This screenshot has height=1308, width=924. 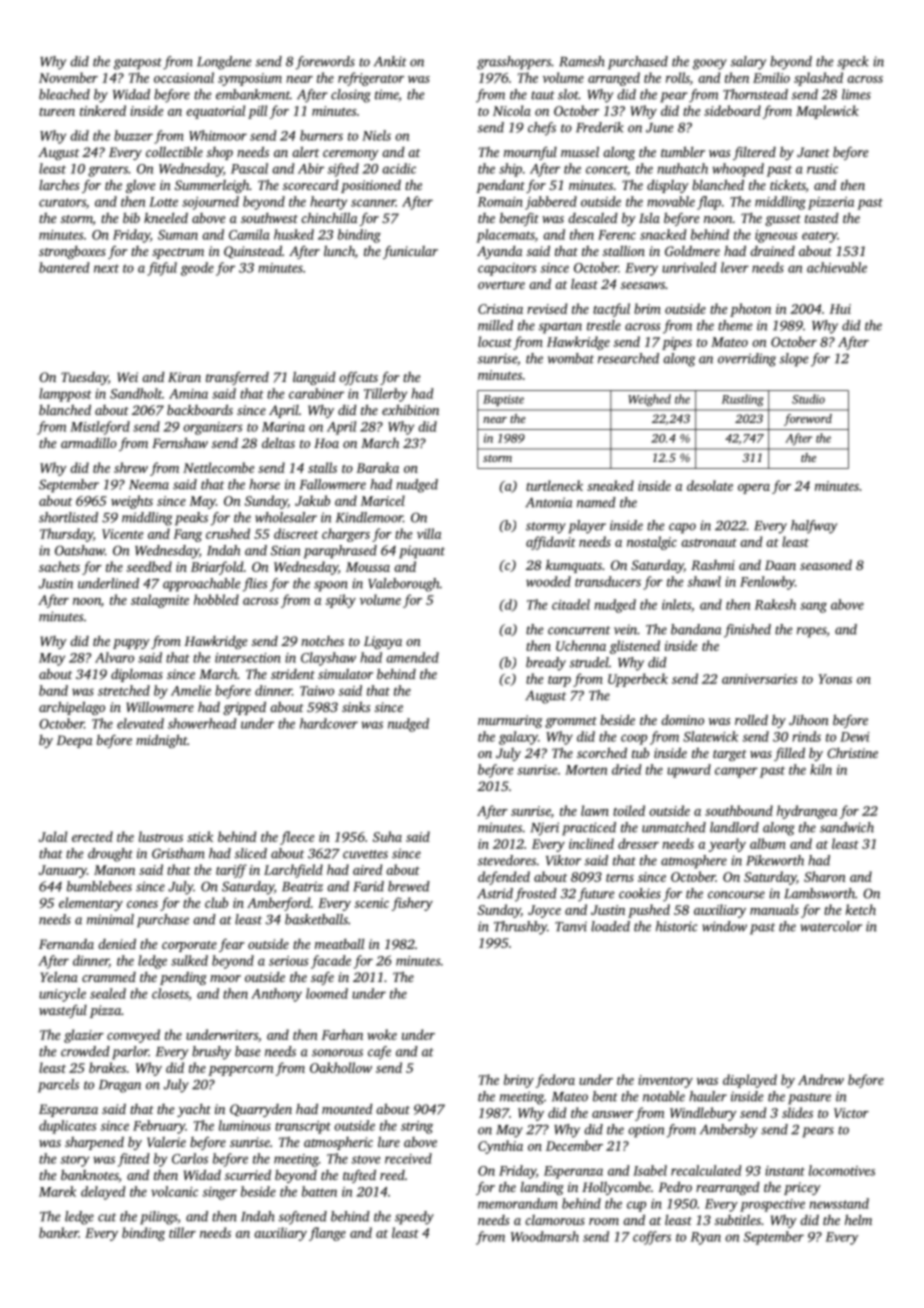 What do you see at coordinates (57, 1191) in the screenshot?
I see `Marek` at bounding box center [57, 1191].
